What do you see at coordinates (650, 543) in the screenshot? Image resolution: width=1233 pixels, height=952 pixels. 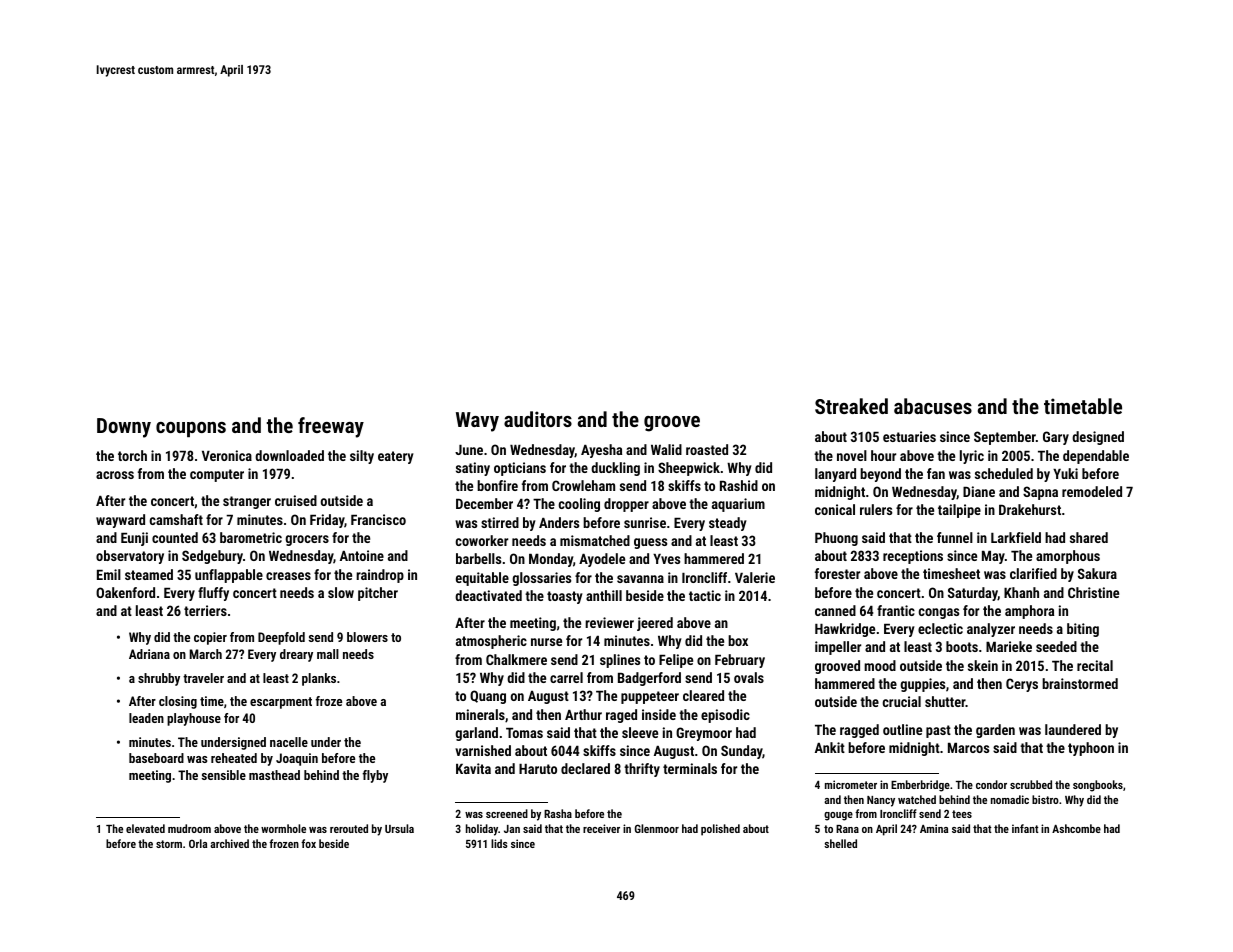 I see `guess` at bounding box center [650, 543].
